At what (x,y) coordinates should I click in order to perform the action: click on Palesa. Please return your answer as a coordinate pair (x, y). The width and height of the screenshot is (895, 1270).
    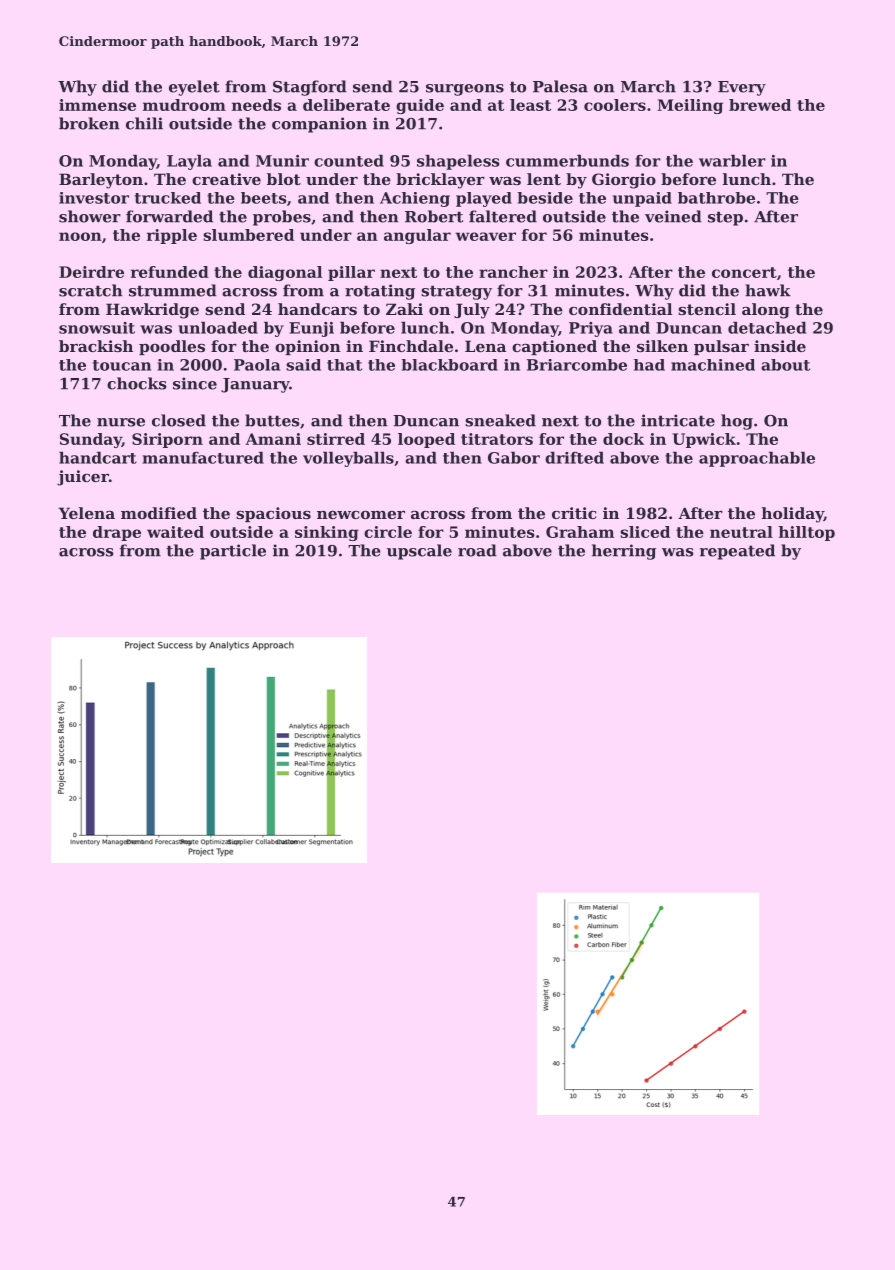
    Looking at the image, I should click on (560, 86).
